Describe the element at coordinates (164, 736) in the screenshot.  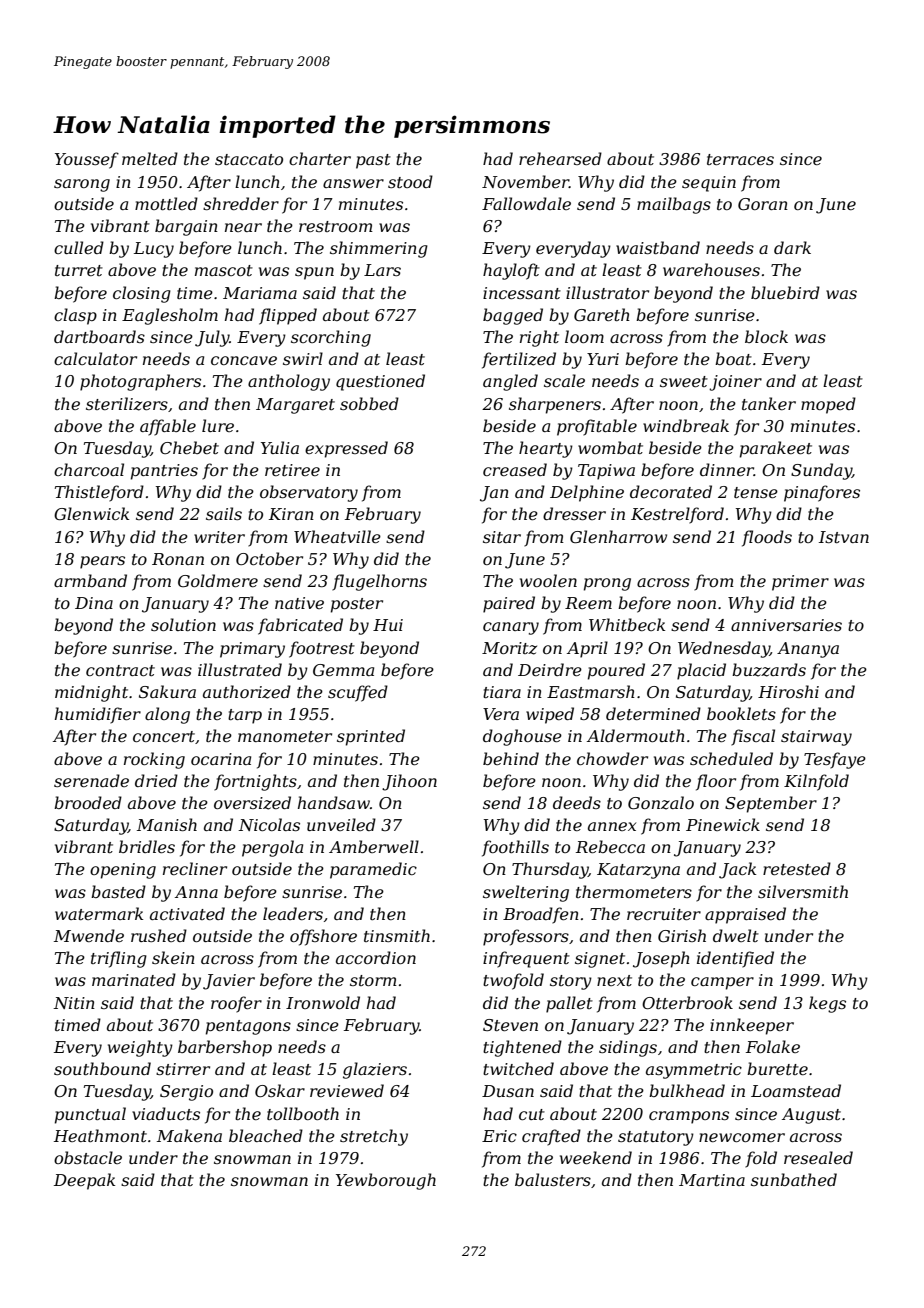
I see `concert` at that location.
